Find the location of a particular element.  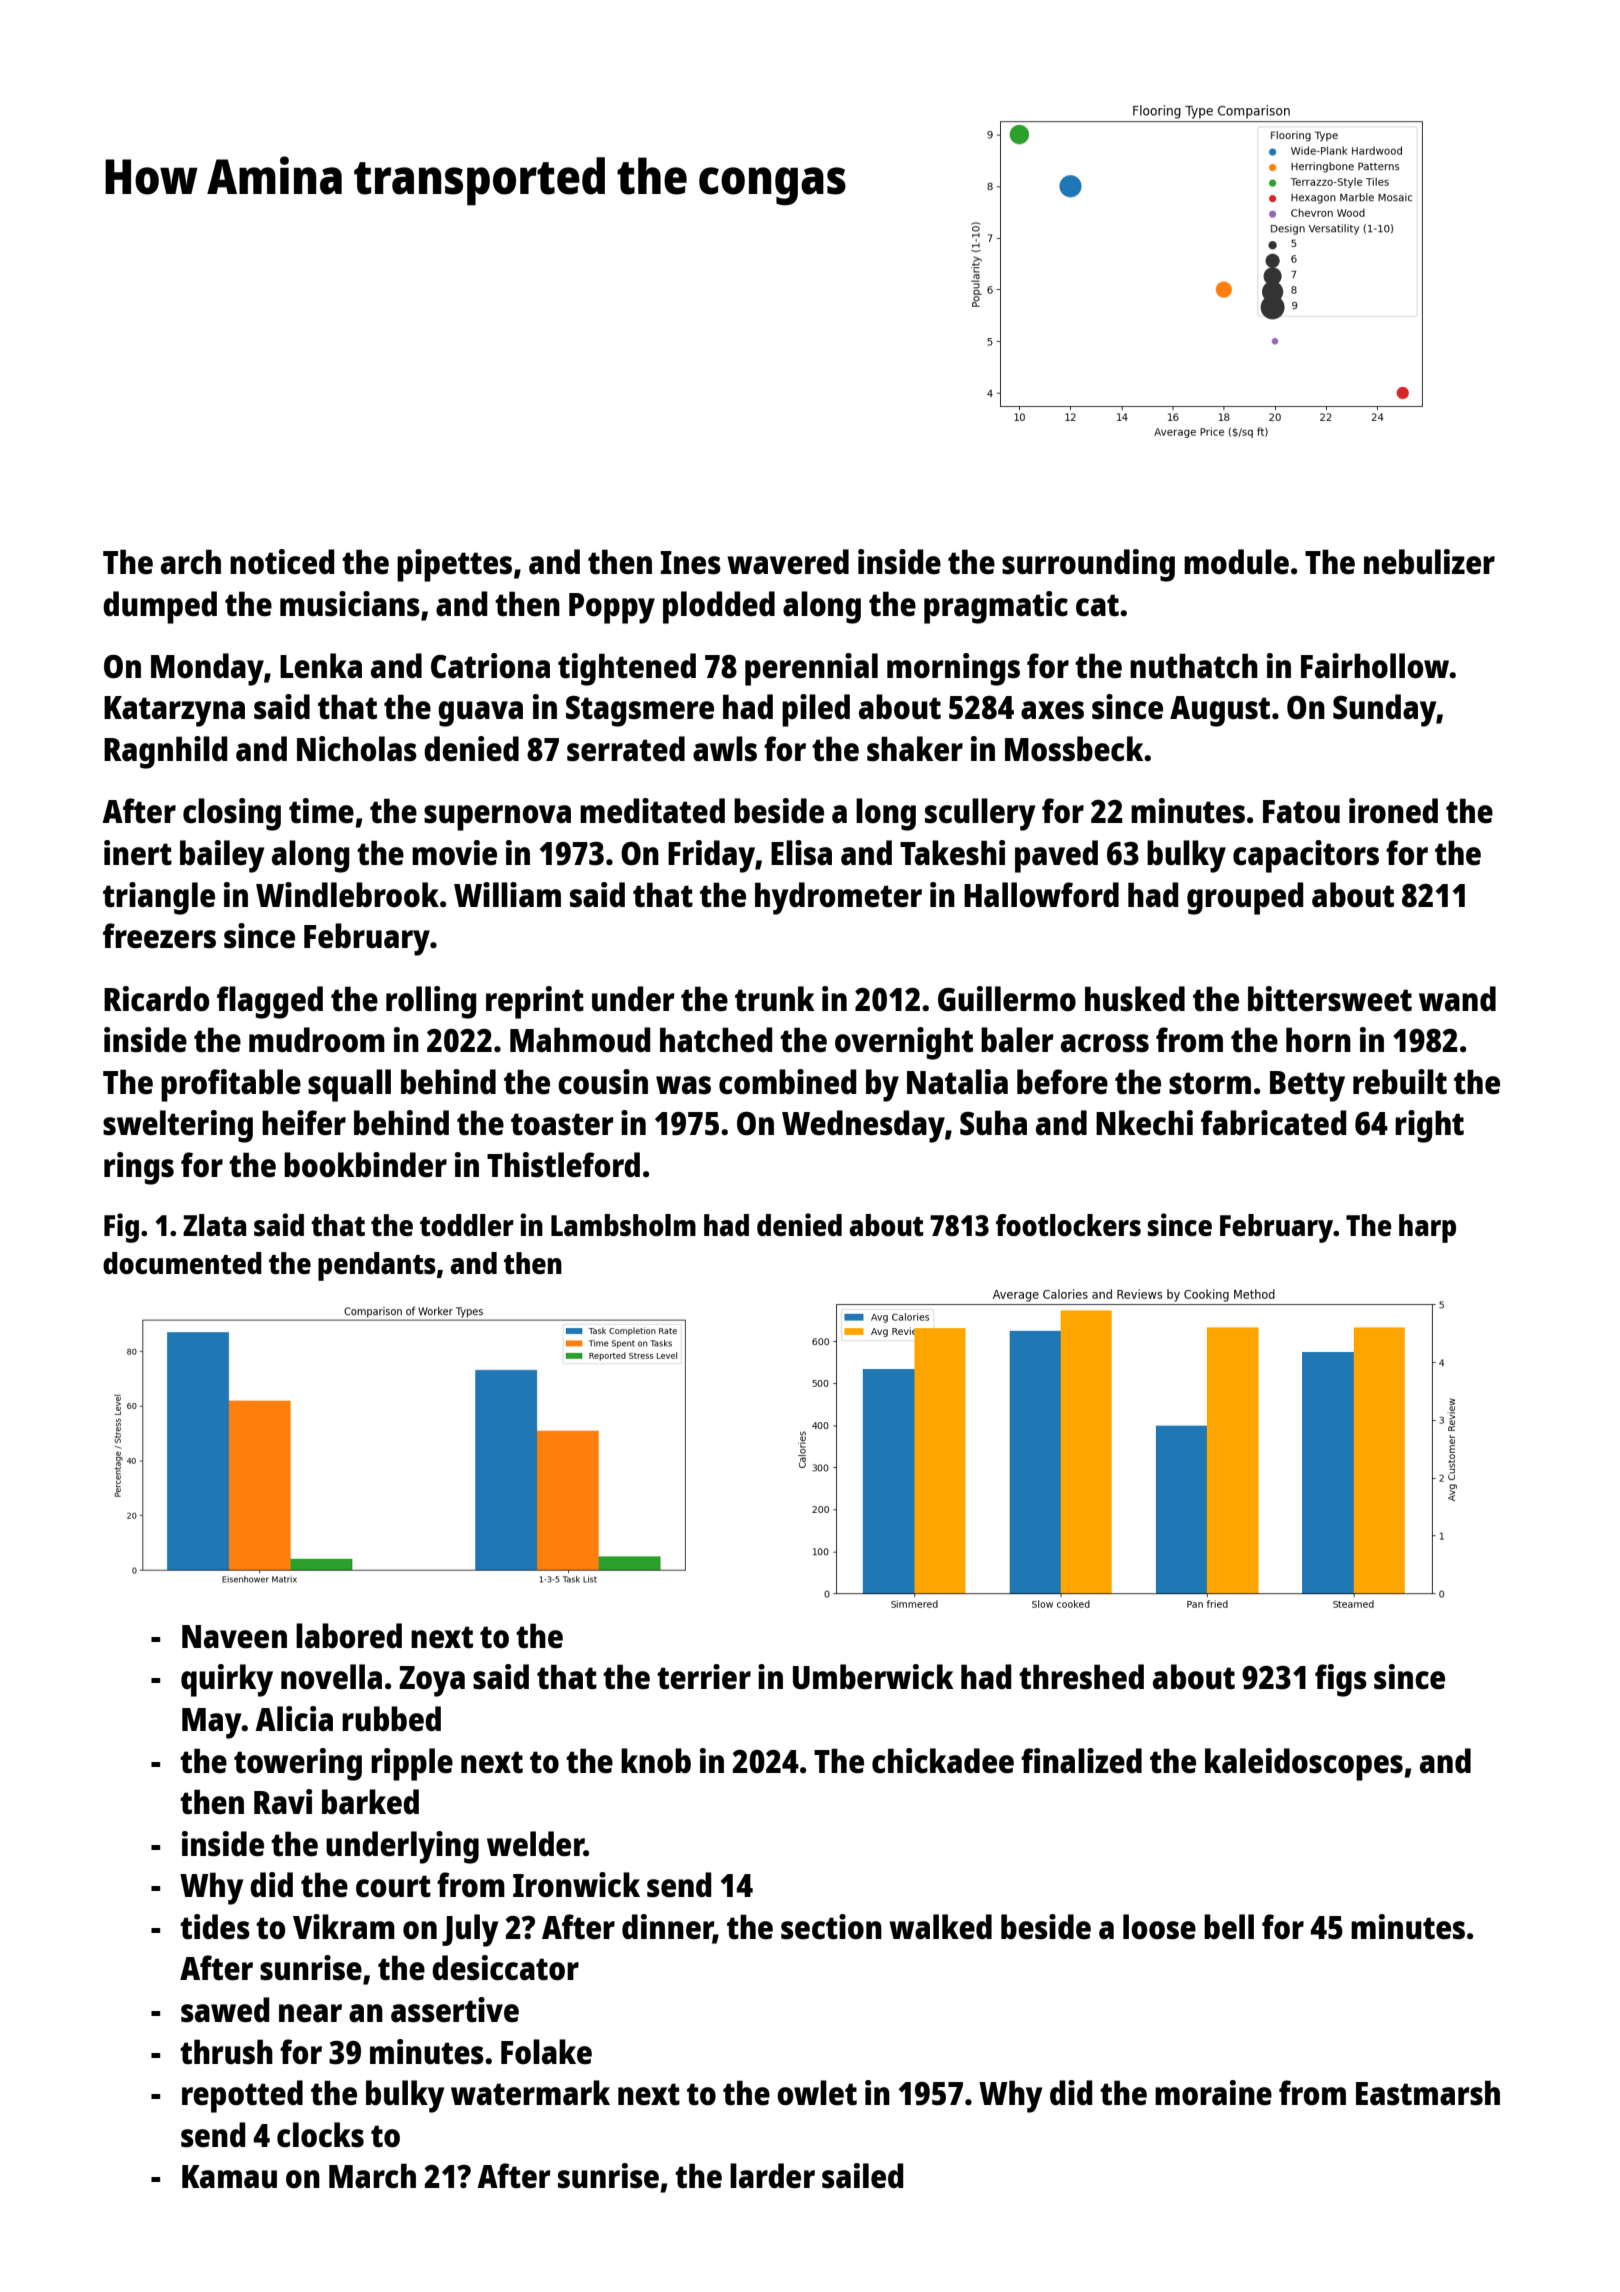

pendants is located at coordinates (377, 1266).
